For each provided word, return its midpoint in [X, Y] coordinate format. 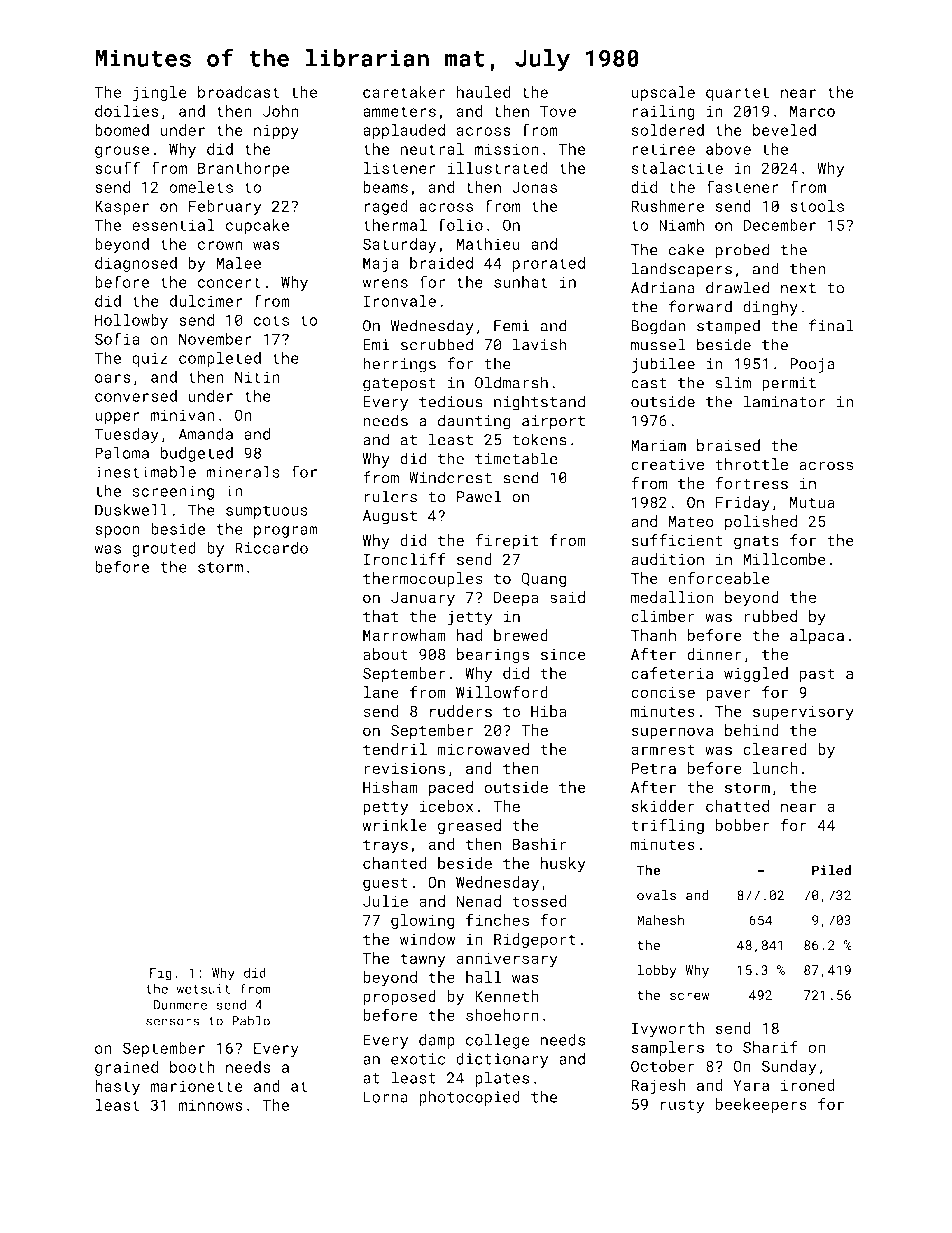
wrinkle [394, 825]
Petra [653, 768]
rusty [683, 1106]
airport [553, 422]
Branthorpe [243, 169]
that [380, 616]
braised [728, 445]
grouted [164, 549]
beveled [784, 130]
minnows [210, 1105]
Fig [161, 974]
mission [507, 149]
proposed [399, 997]
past [817, 675]
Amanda [206, 434]
